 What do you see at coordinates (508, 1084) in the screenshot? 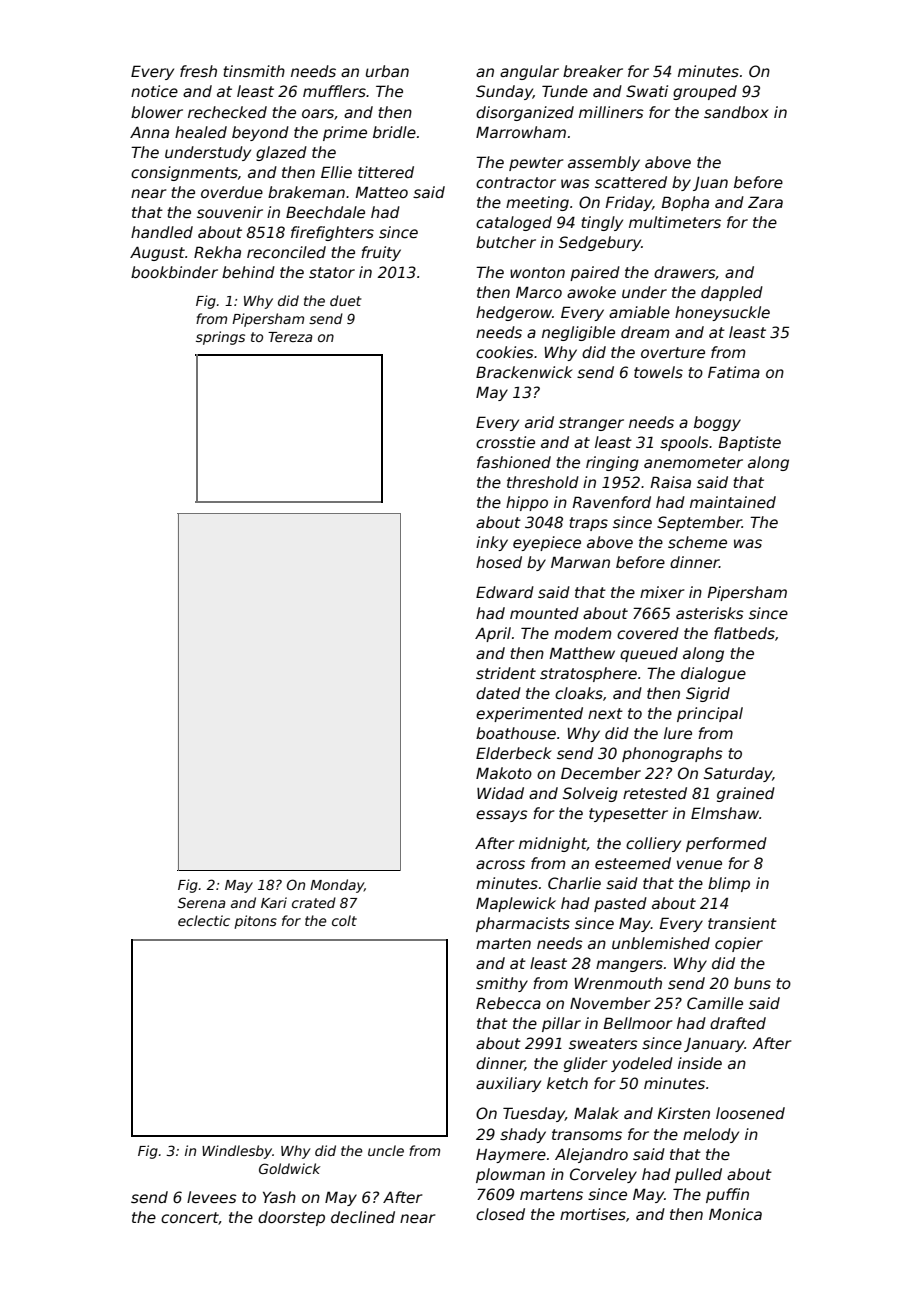
I see `auxiliary` at bounding box center [508, 1084].
